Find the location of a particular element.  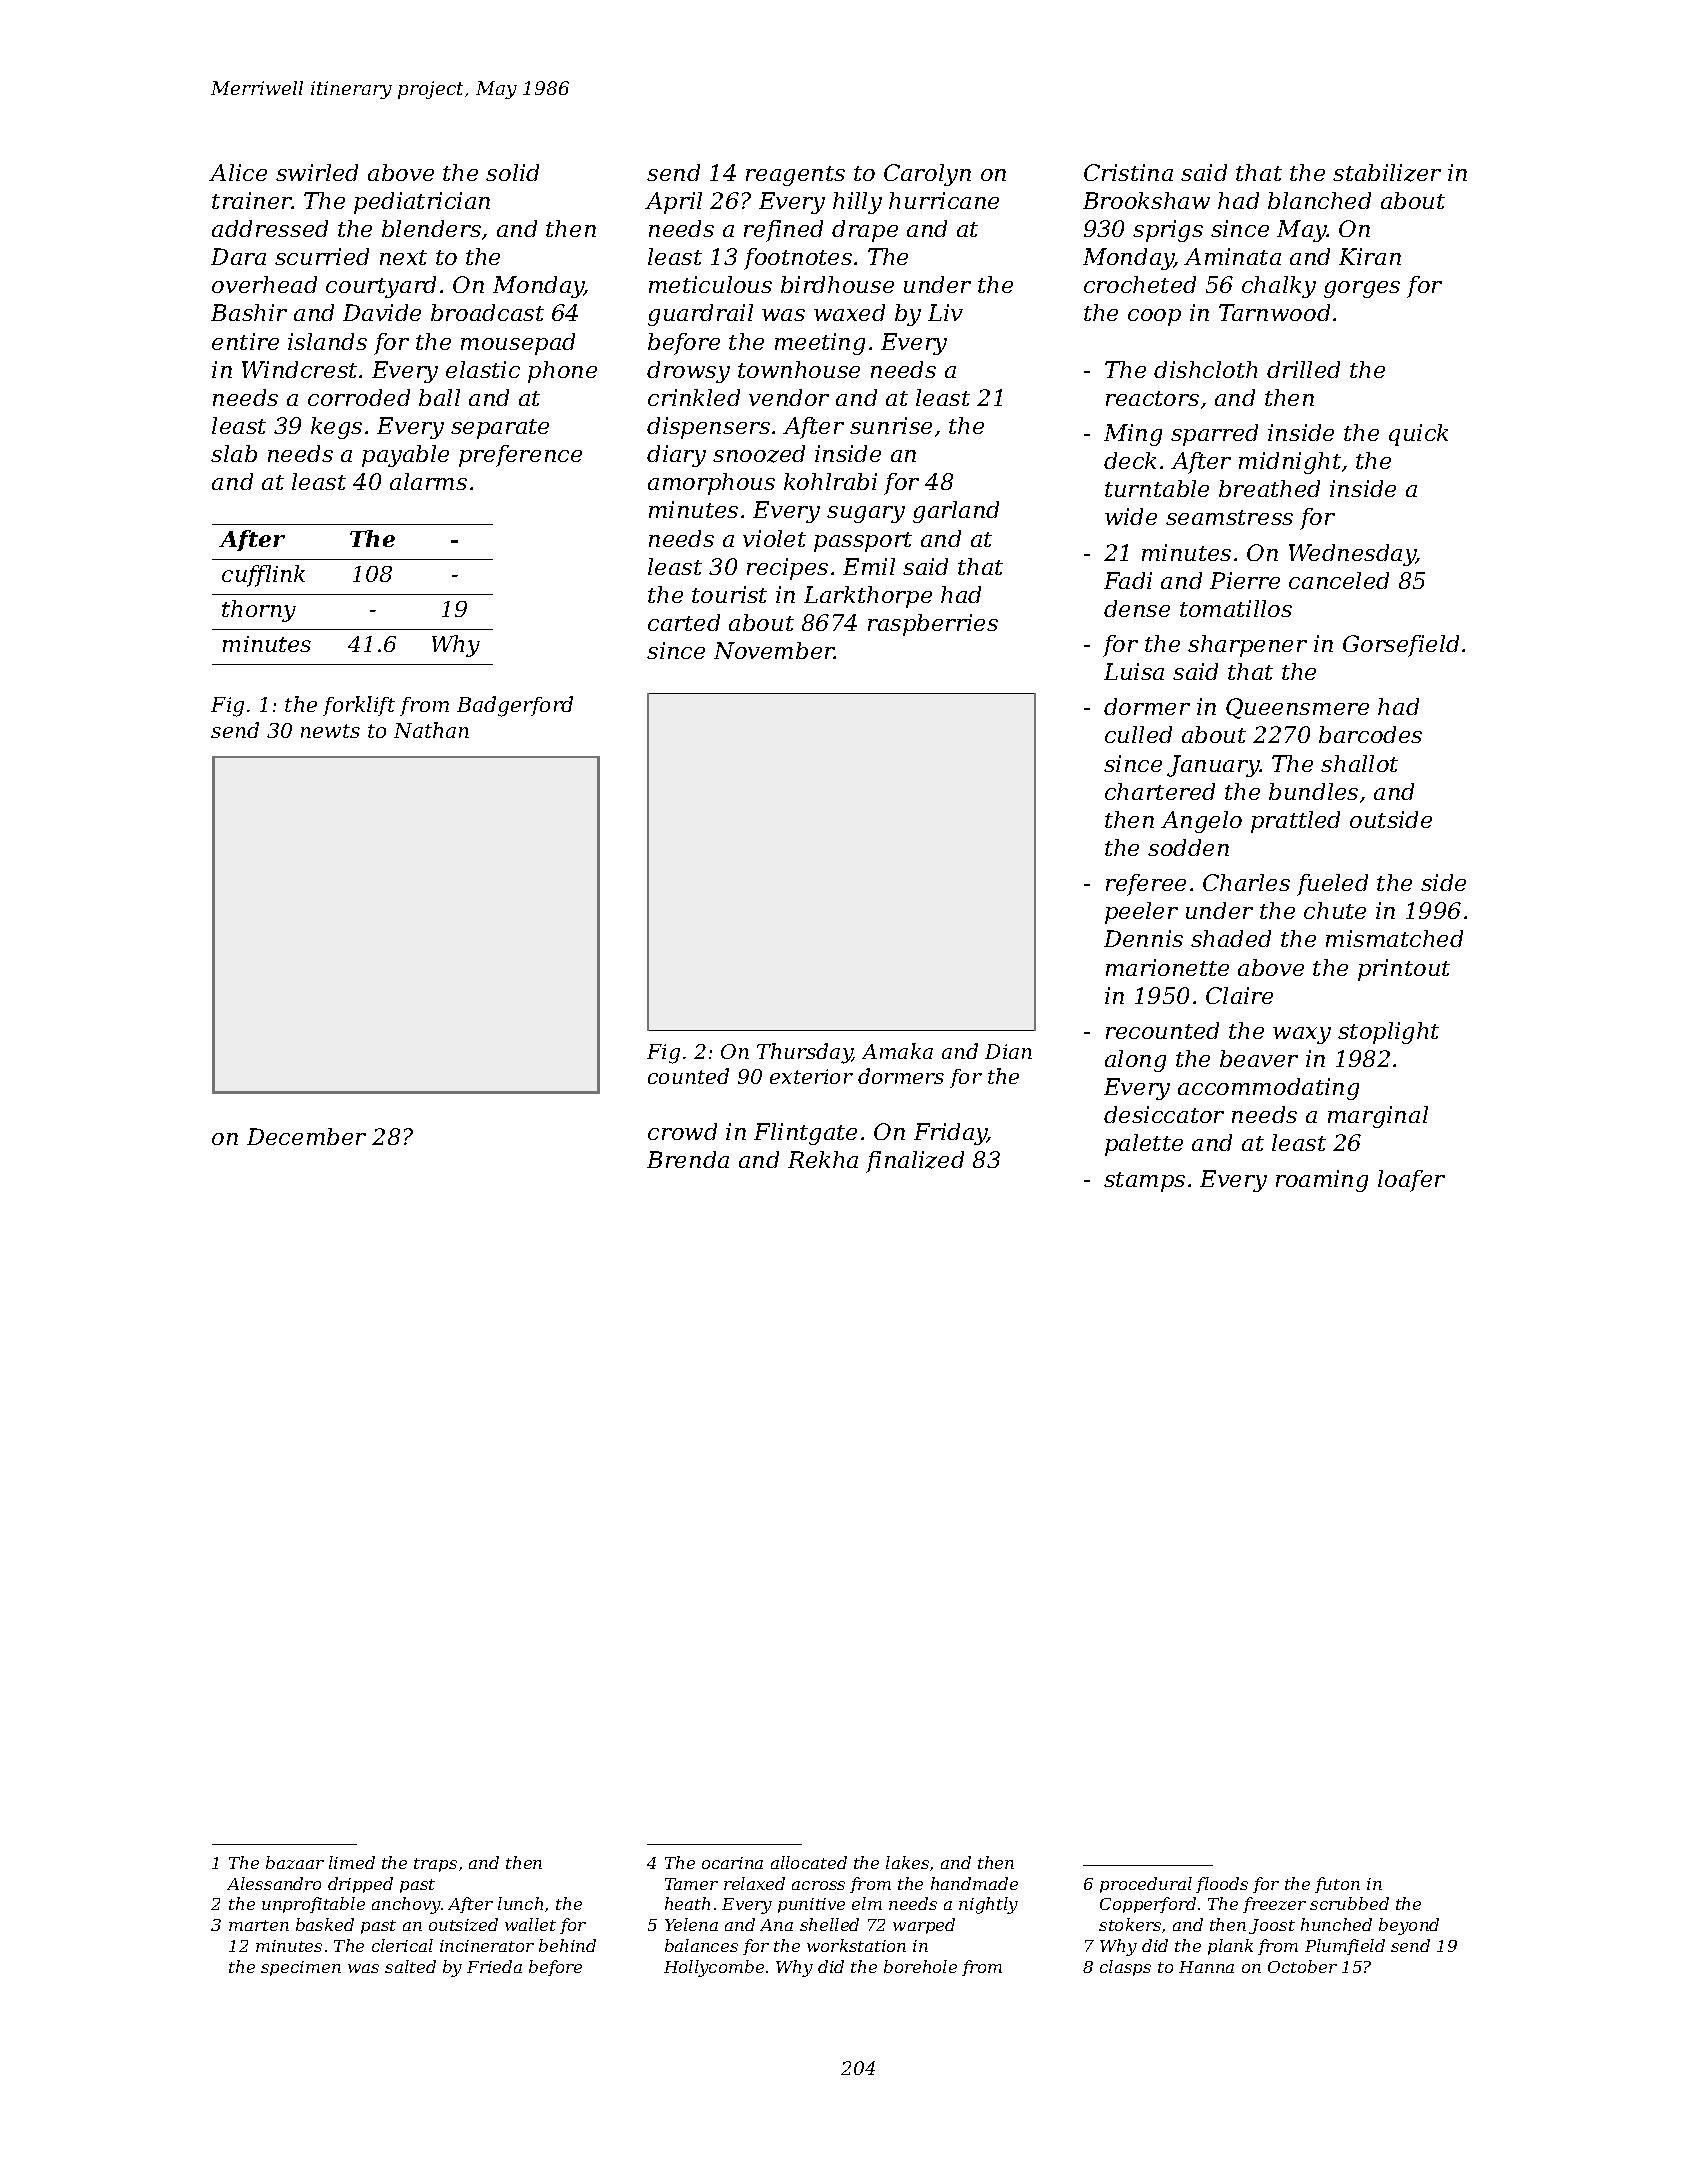

guardrail is located at coordinates (700, 315).
